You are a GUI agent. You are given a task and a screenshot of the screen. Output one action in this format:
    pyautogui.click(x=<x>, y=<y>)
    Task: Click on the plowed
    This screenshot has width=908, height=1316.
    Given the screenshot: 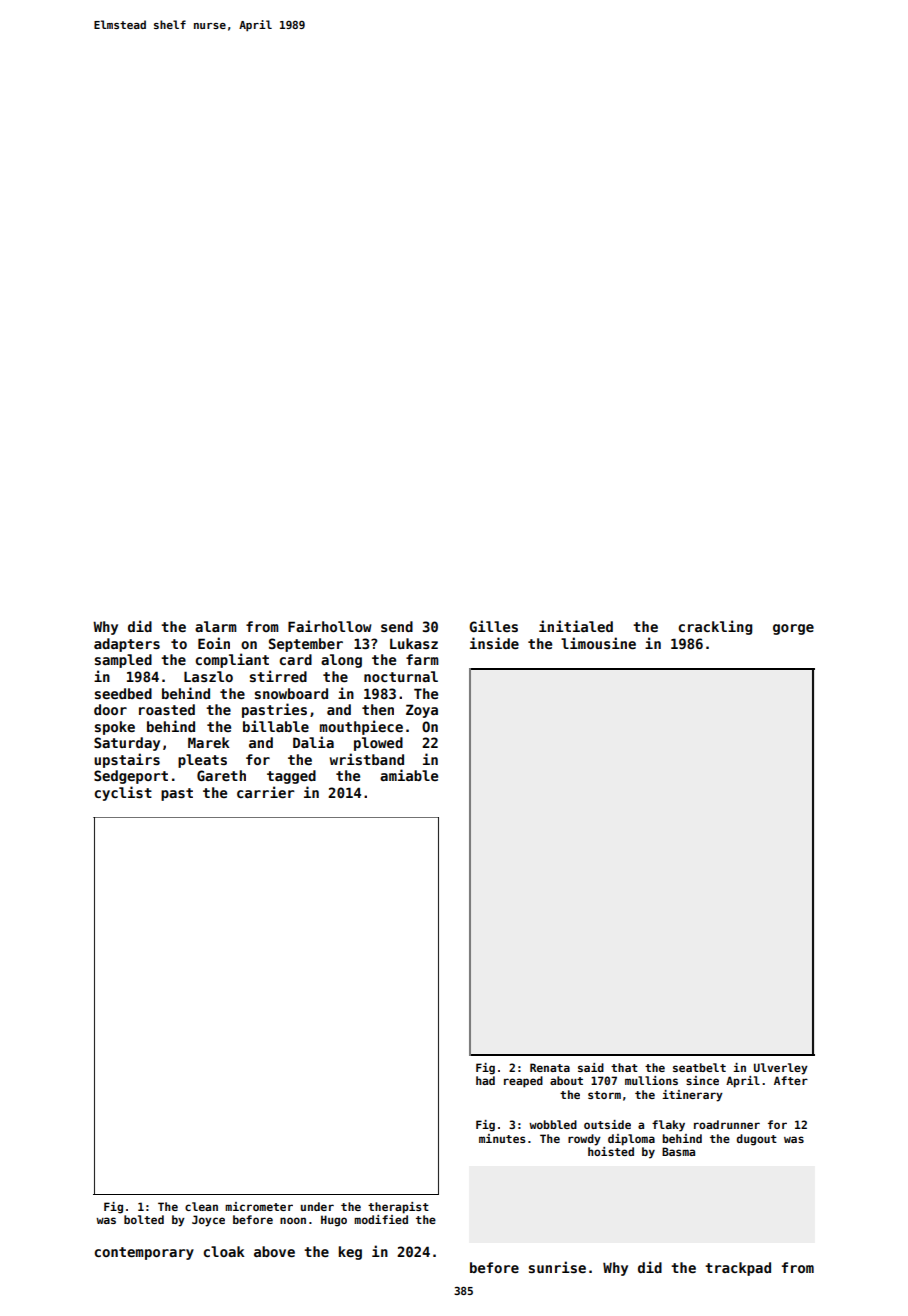 What is the action you would take?
    pyautogui.click(x=378, y=744)
